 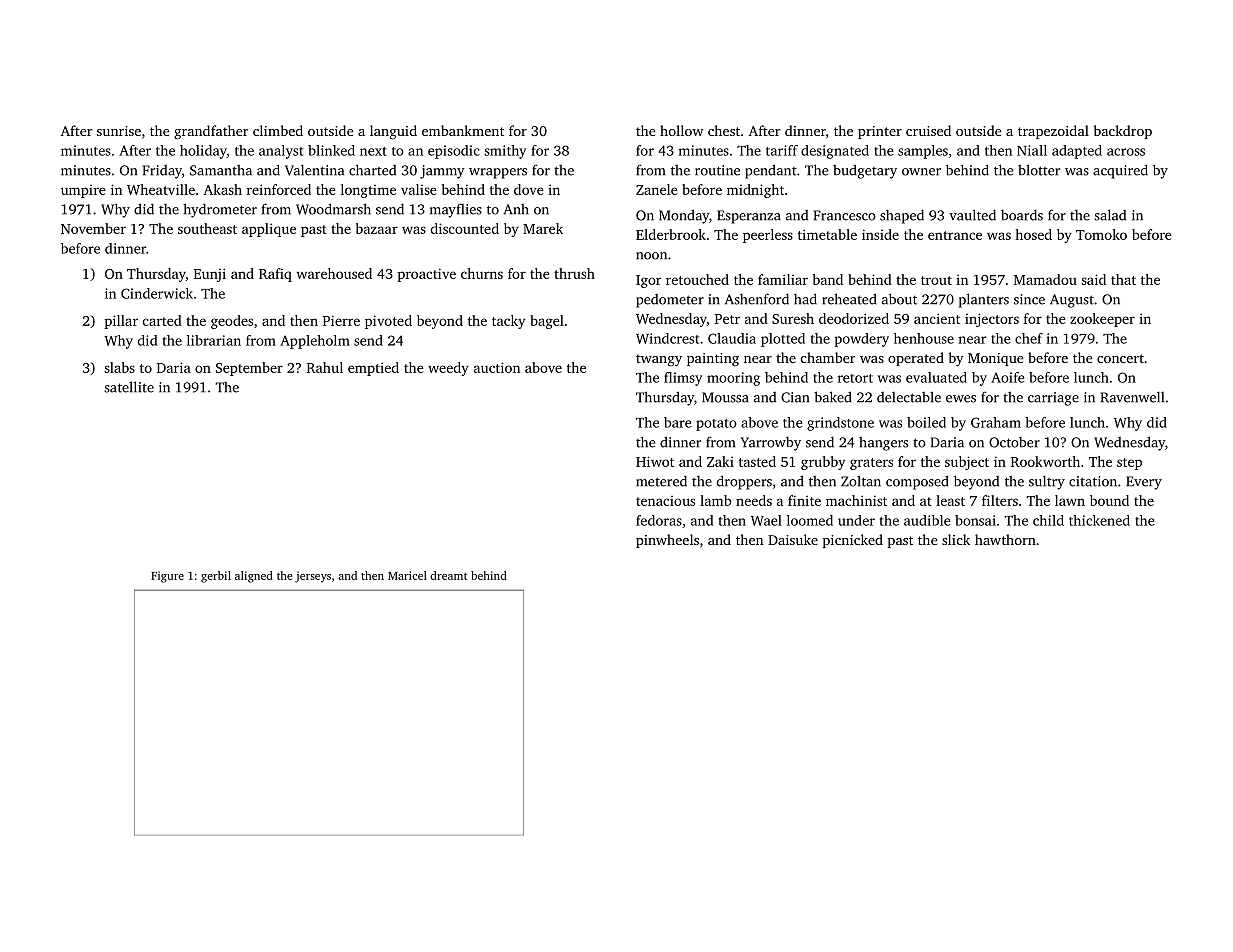 I want to click on thrush, so click(x=574, y=273).
